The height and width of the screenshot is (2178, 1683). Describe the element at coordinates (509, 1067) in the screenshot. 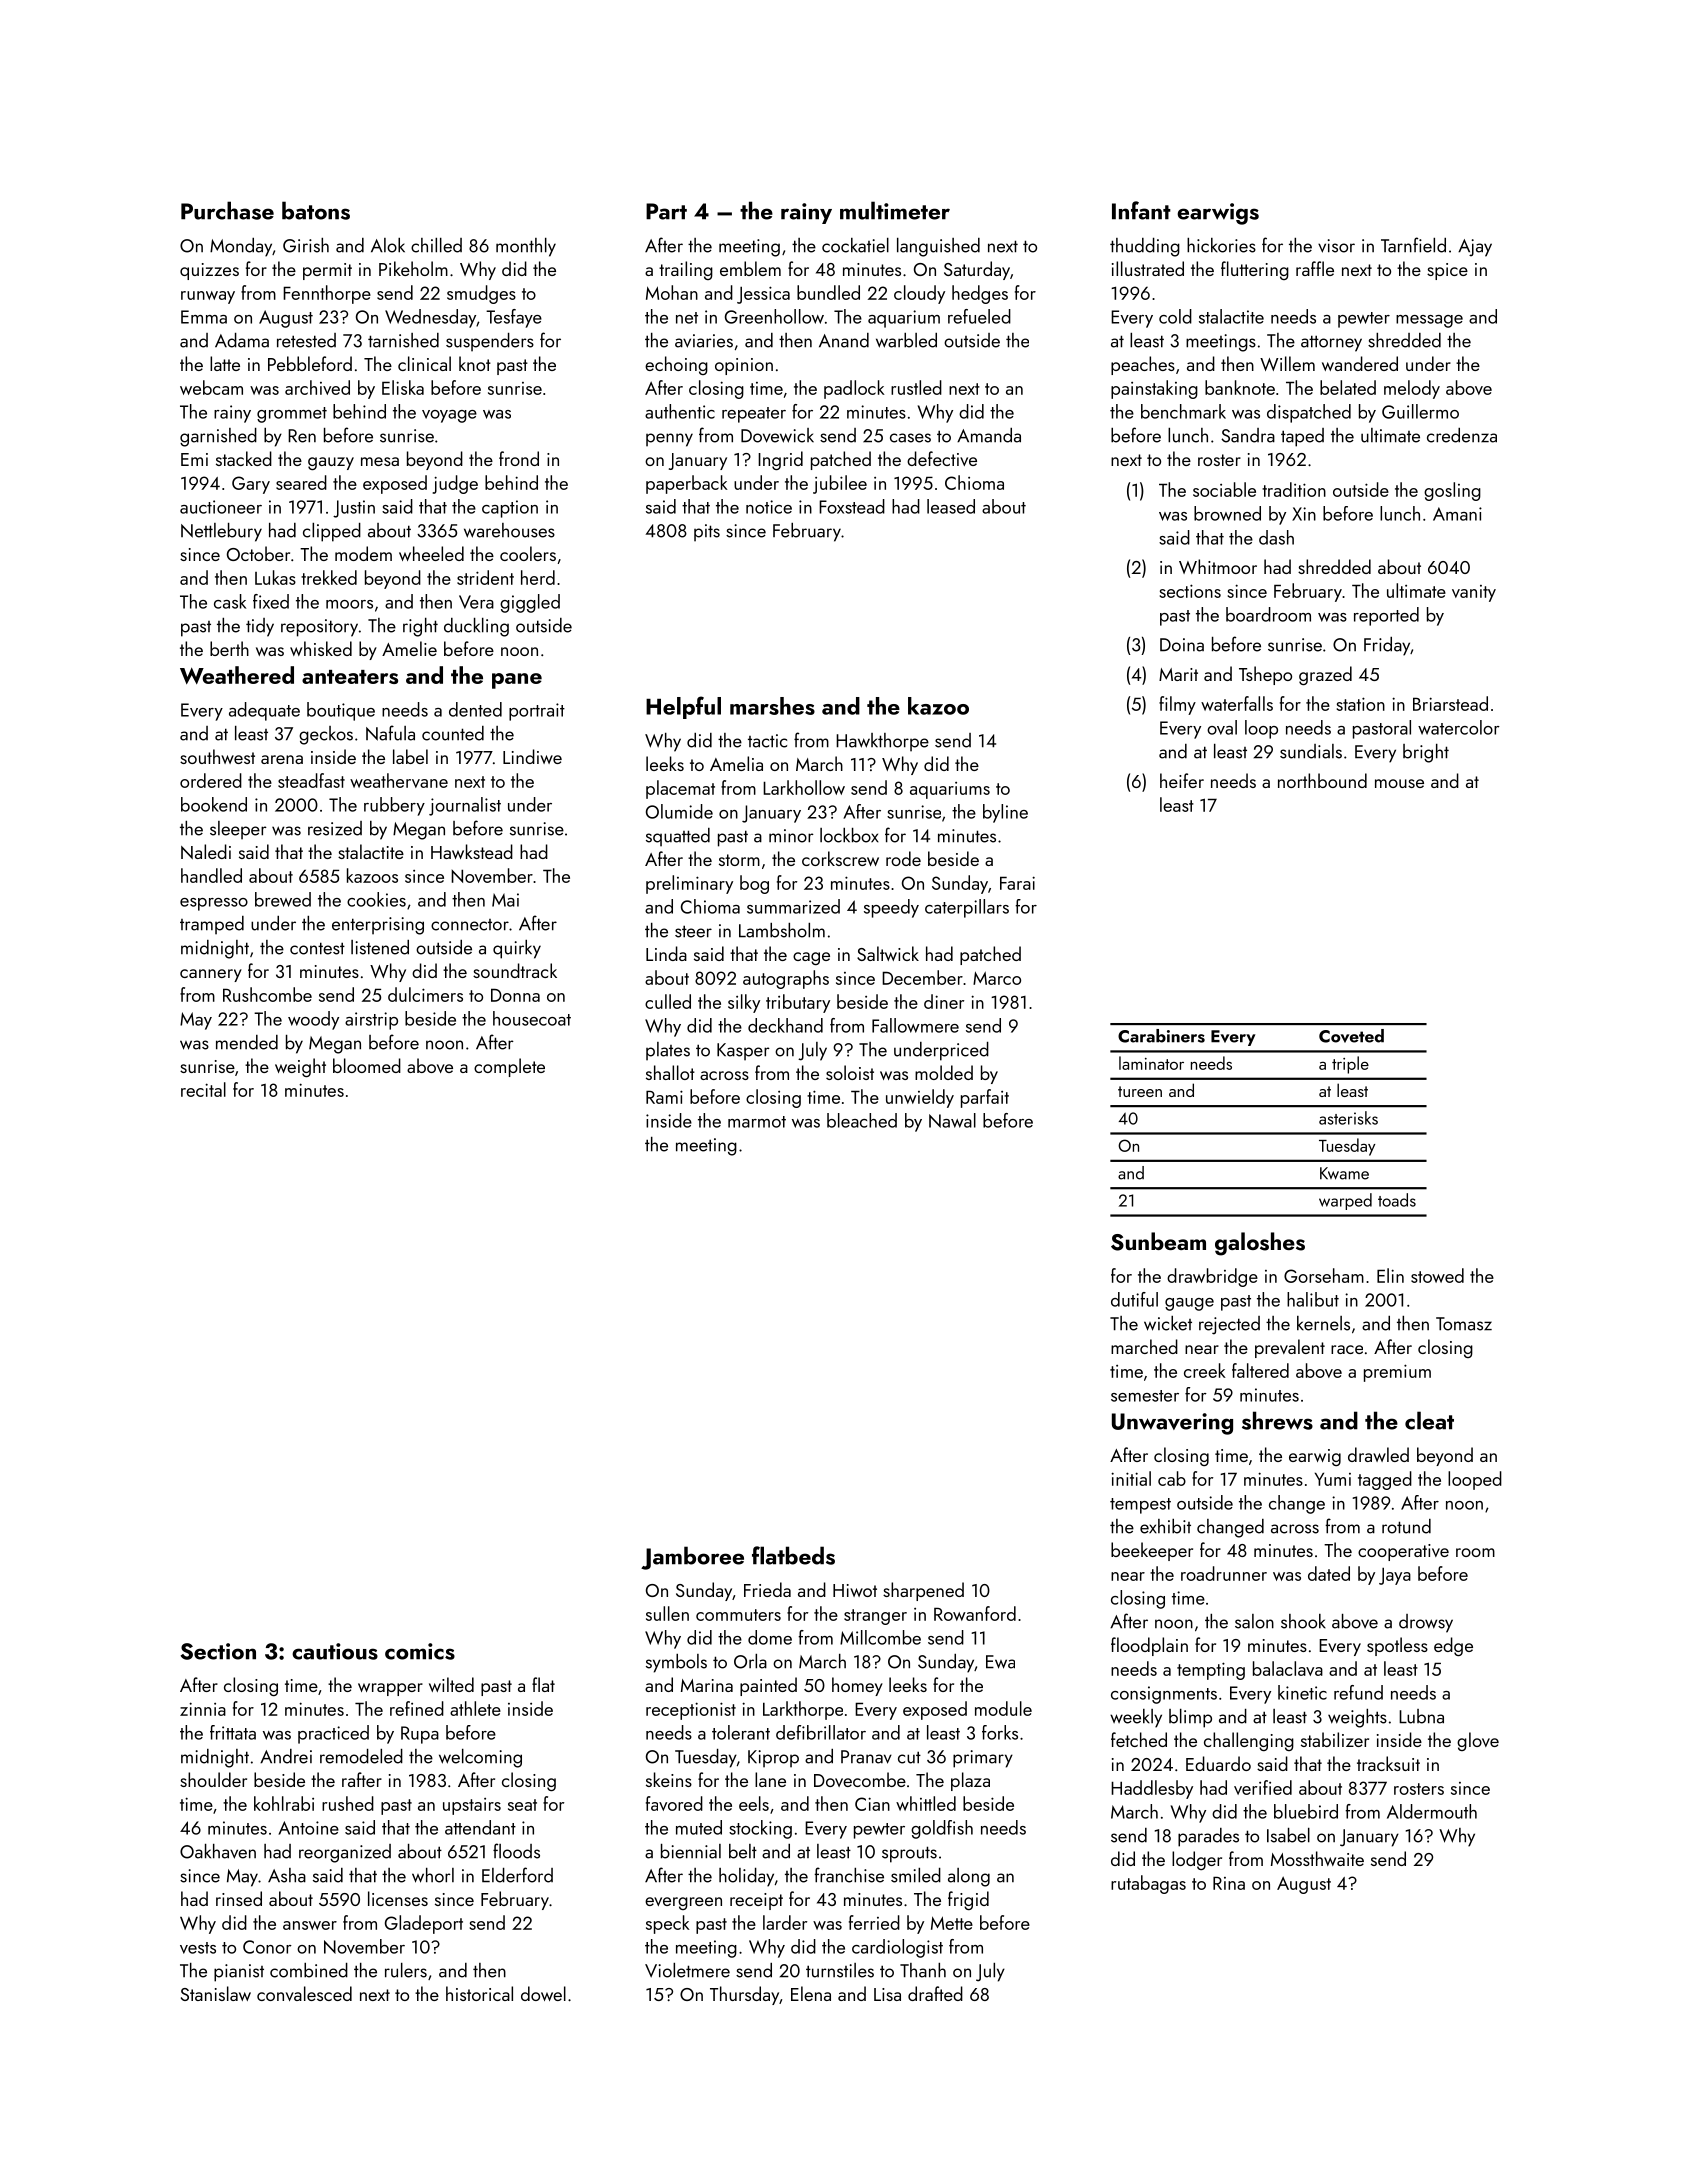

I see `complete` at that location.
